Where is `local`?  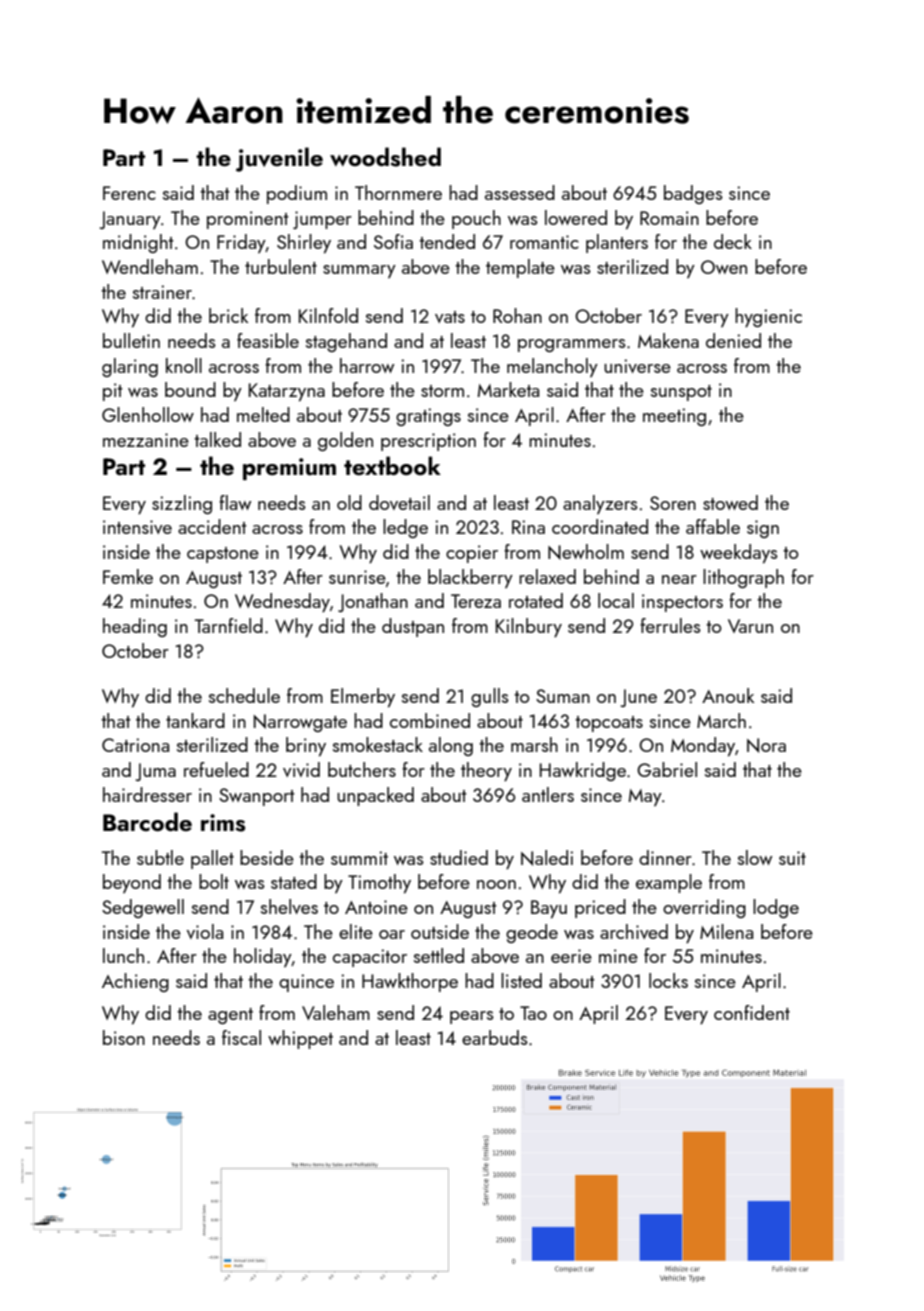
local is located at coordinates (616, 600).
